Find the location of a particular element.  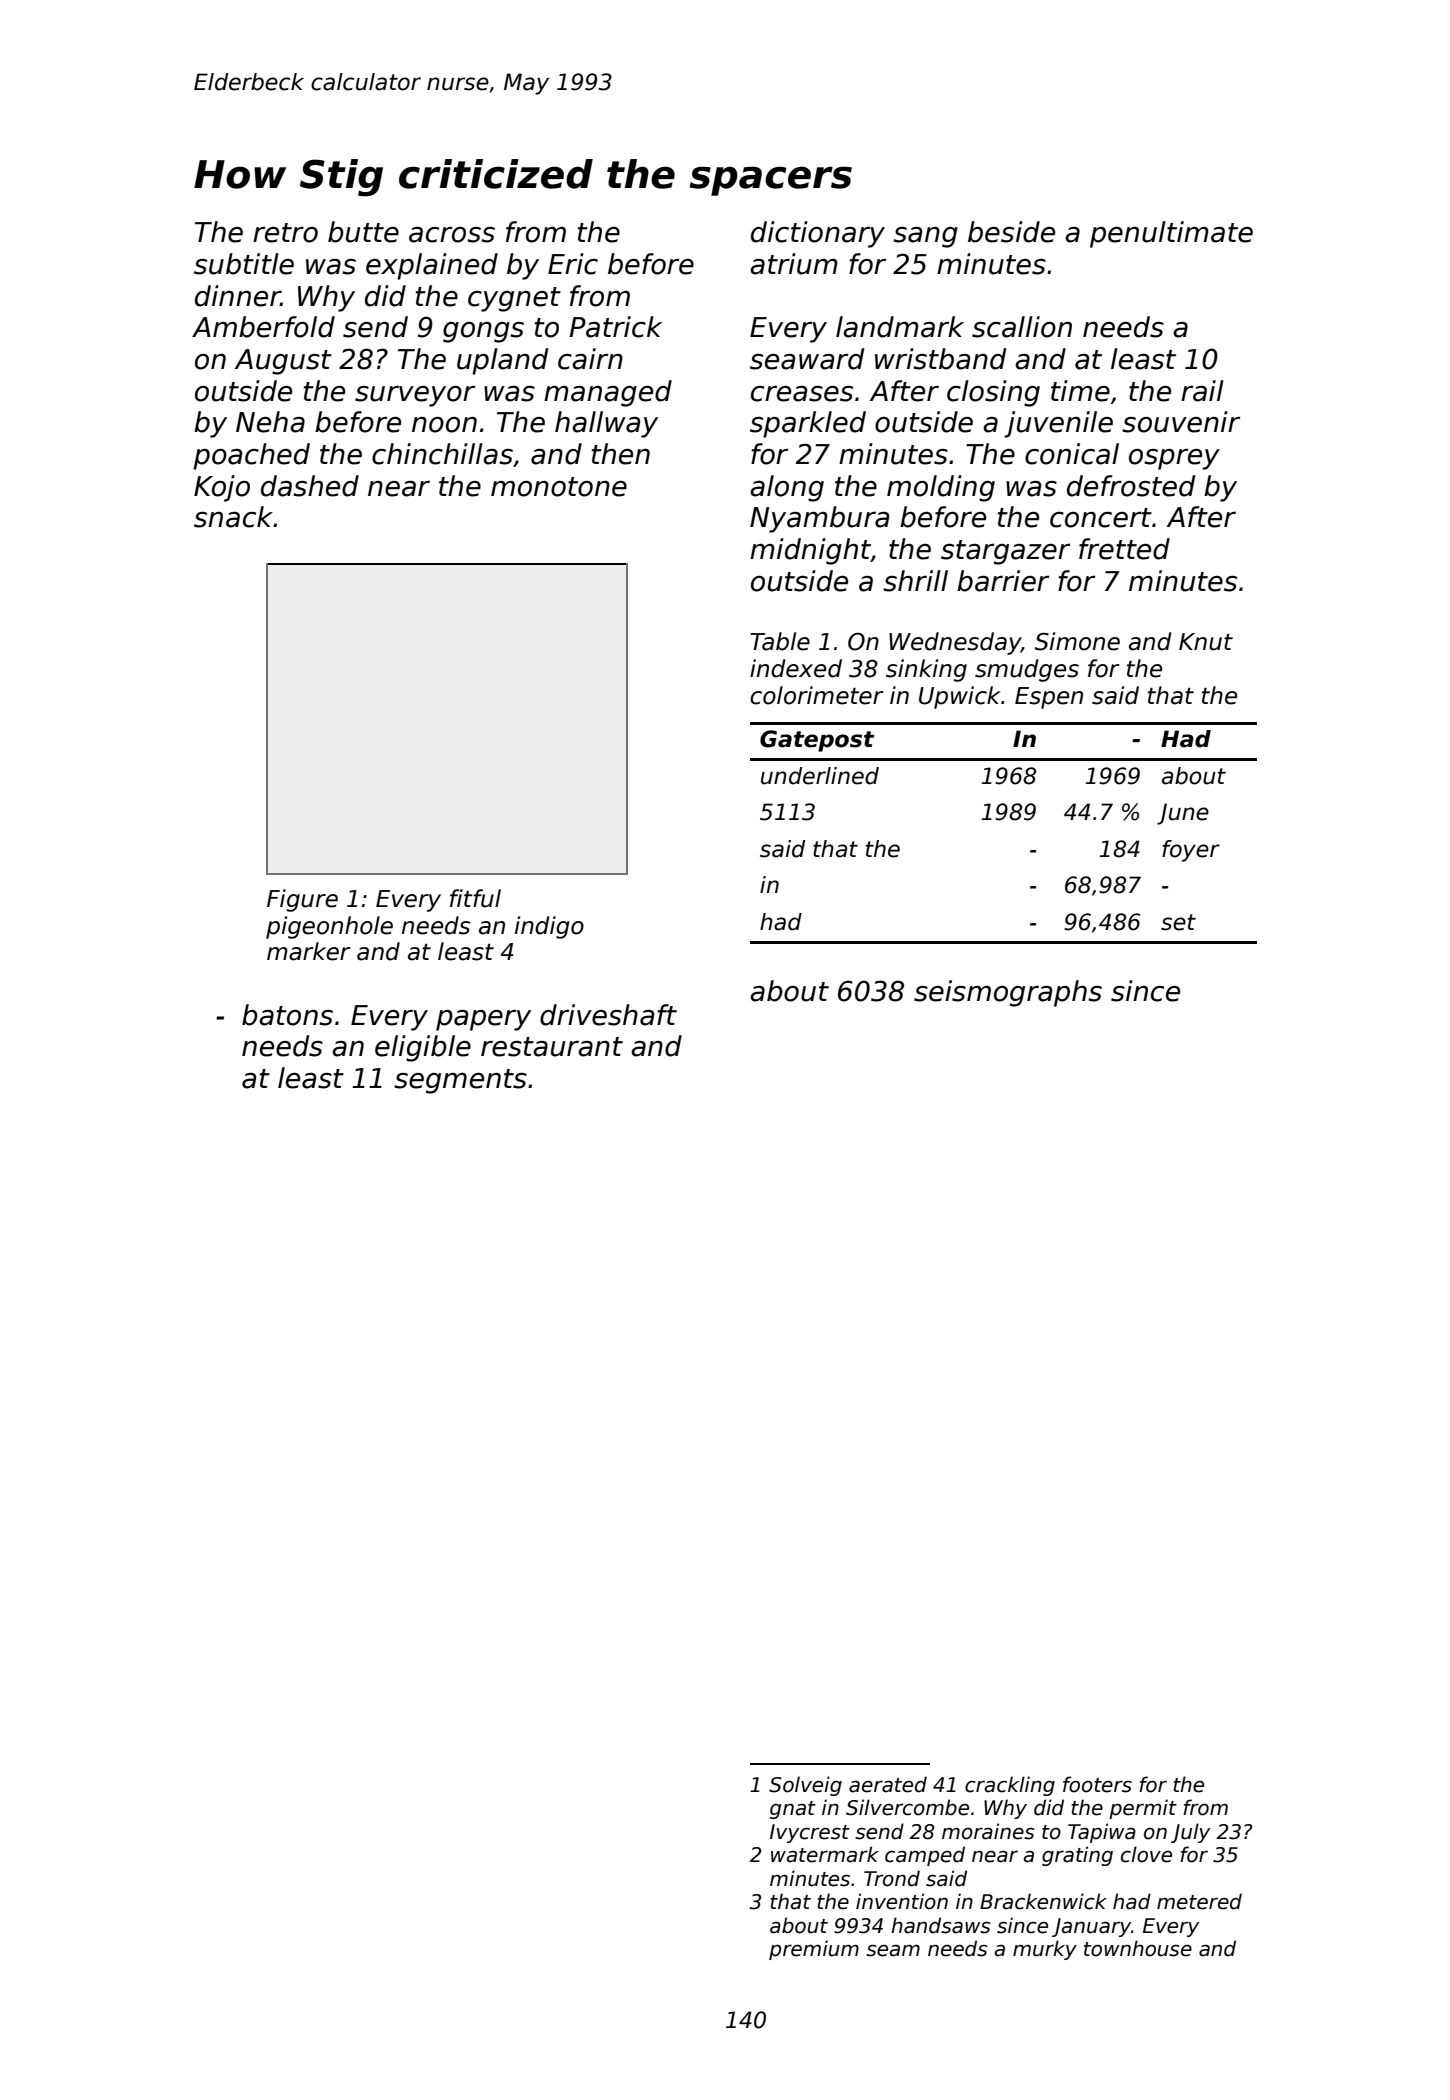

batons is located at coordinates (287, 1015).
